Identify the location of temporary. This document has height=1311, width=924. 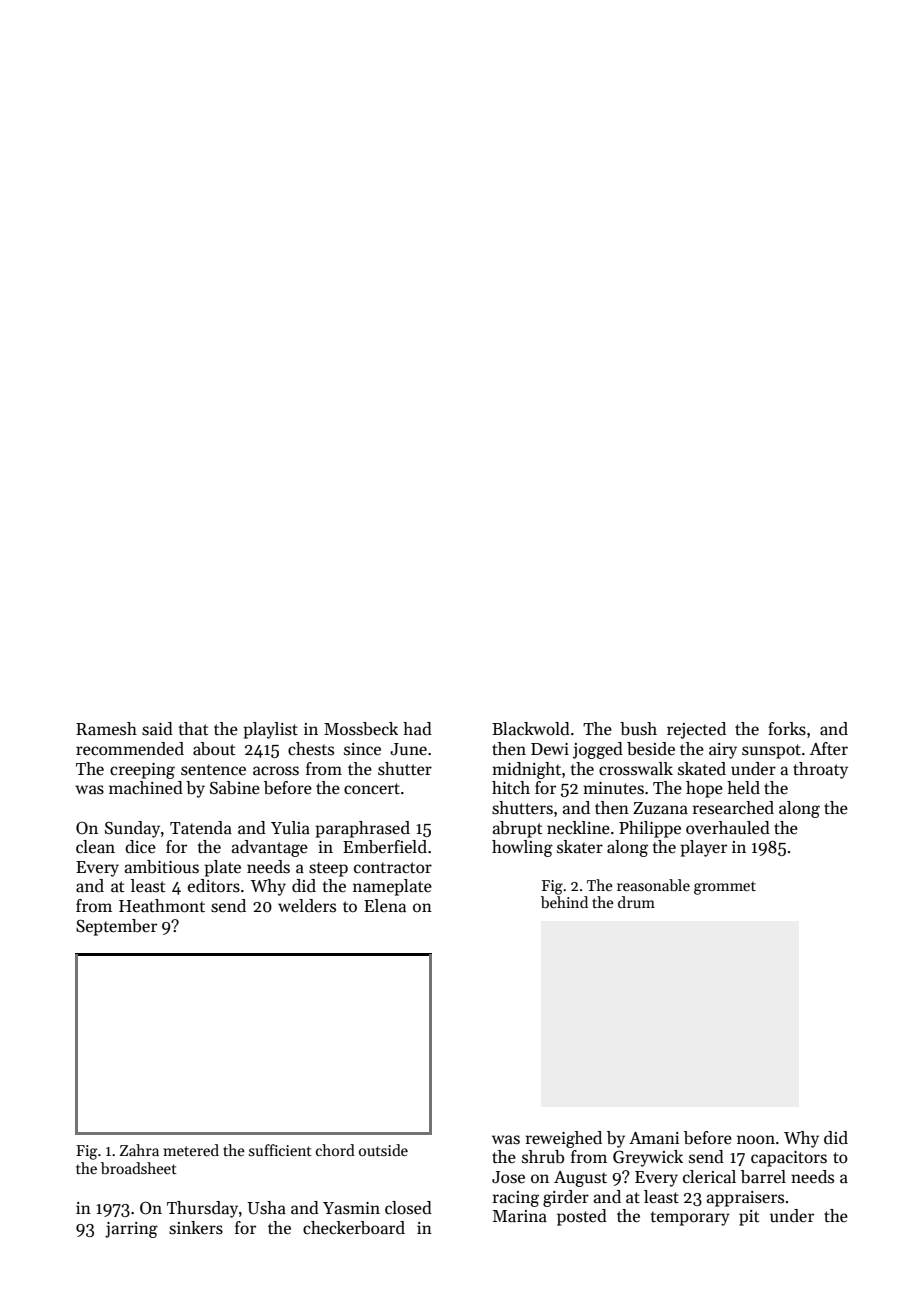
(690, 1218).
